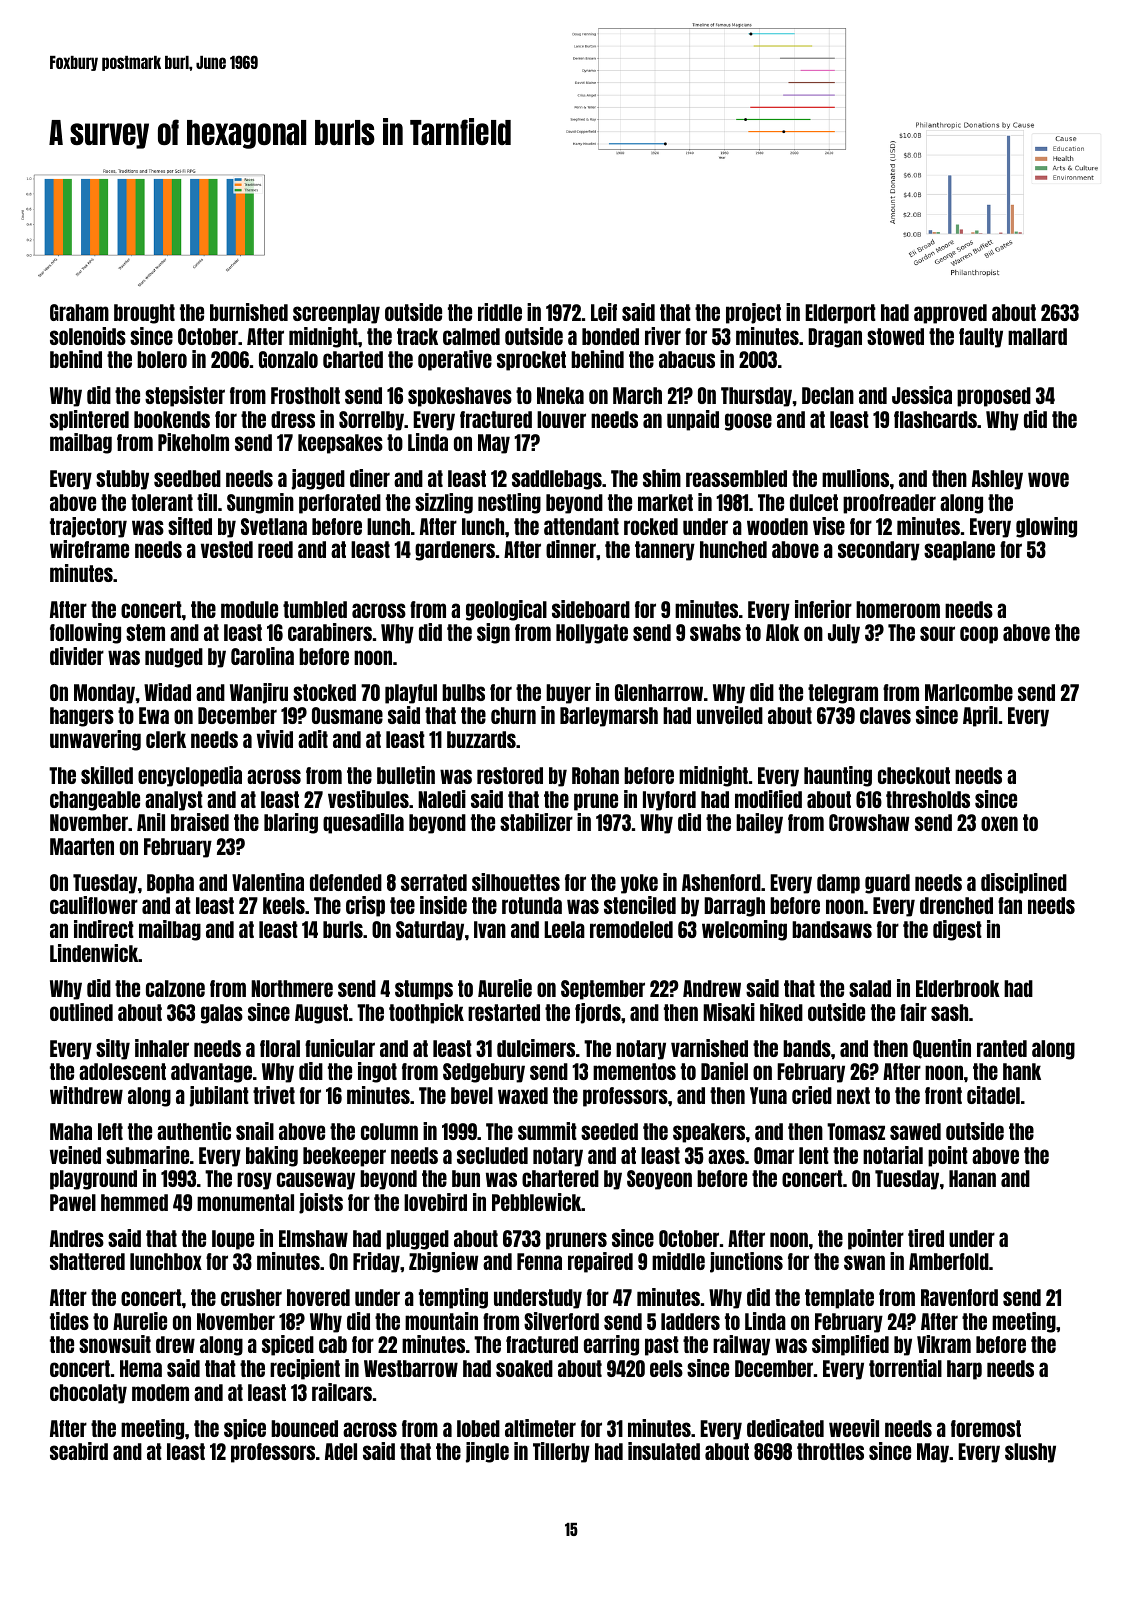 This screenshot has width=1130, height=1598. Describe the element at coordinates (77, 1238) in the screenshot. I see `Andres` at that location.
